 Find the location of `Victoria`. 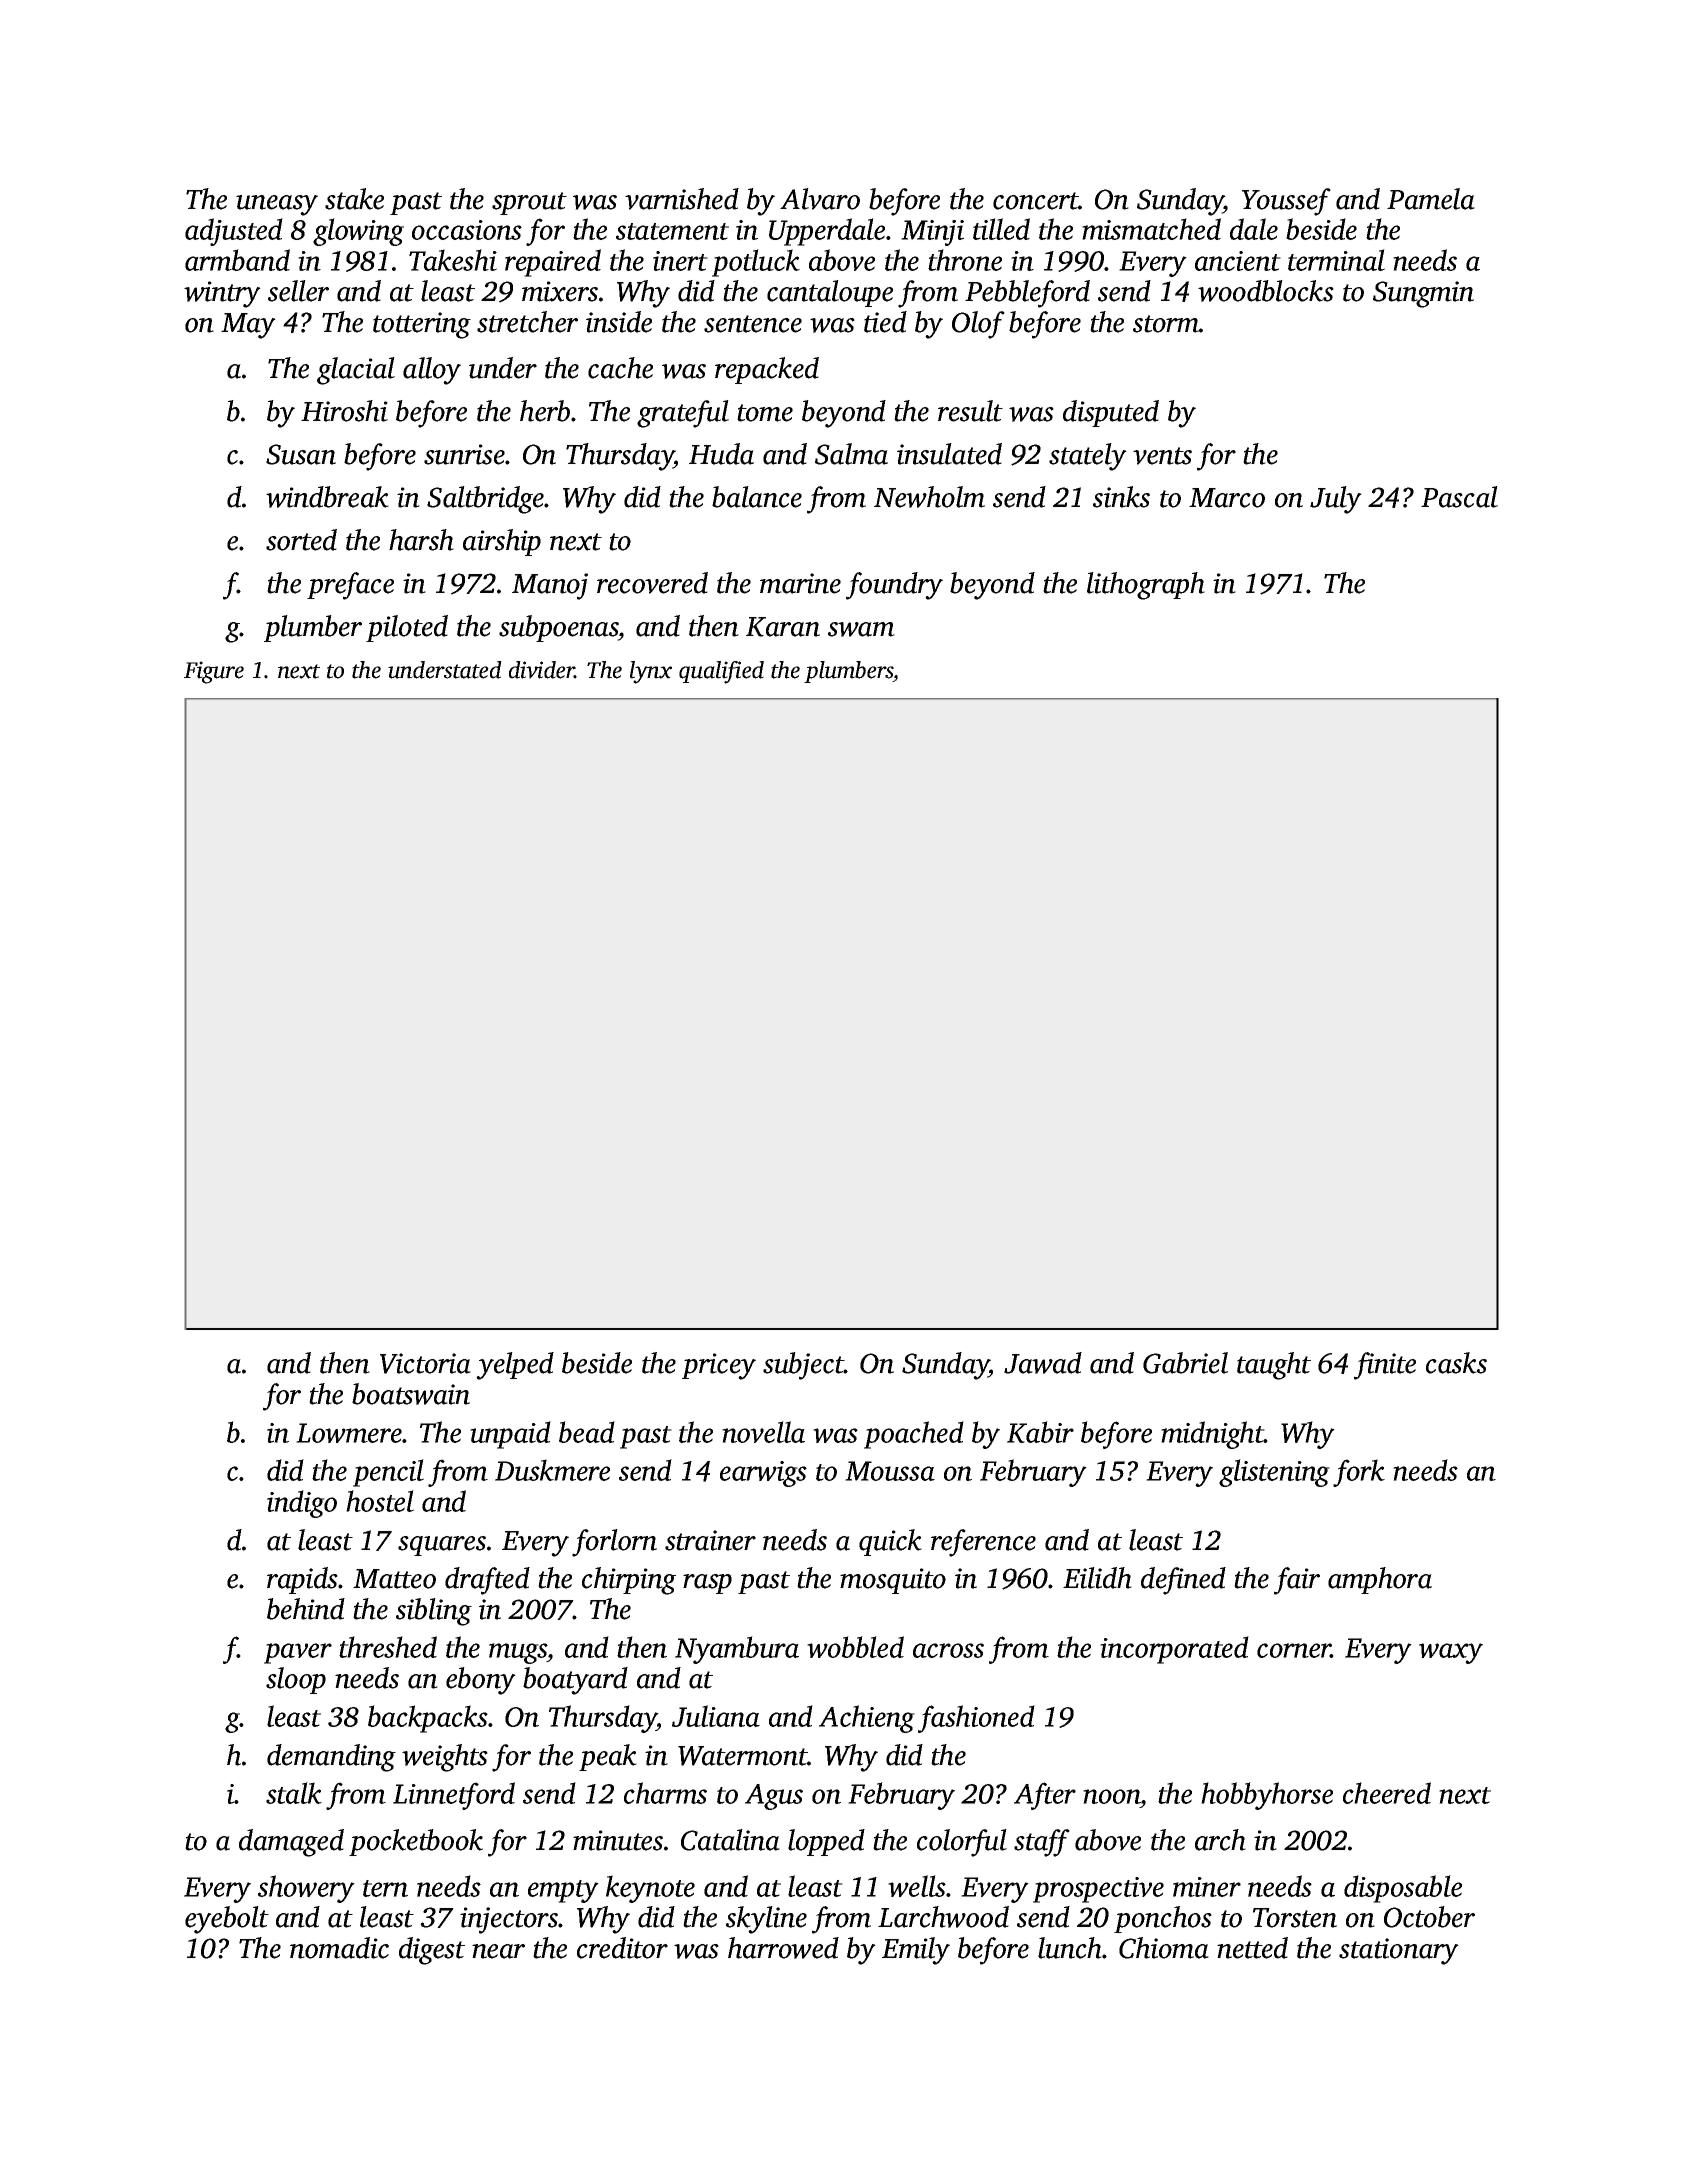

Victoria is located at coordinates (425, 1363).
